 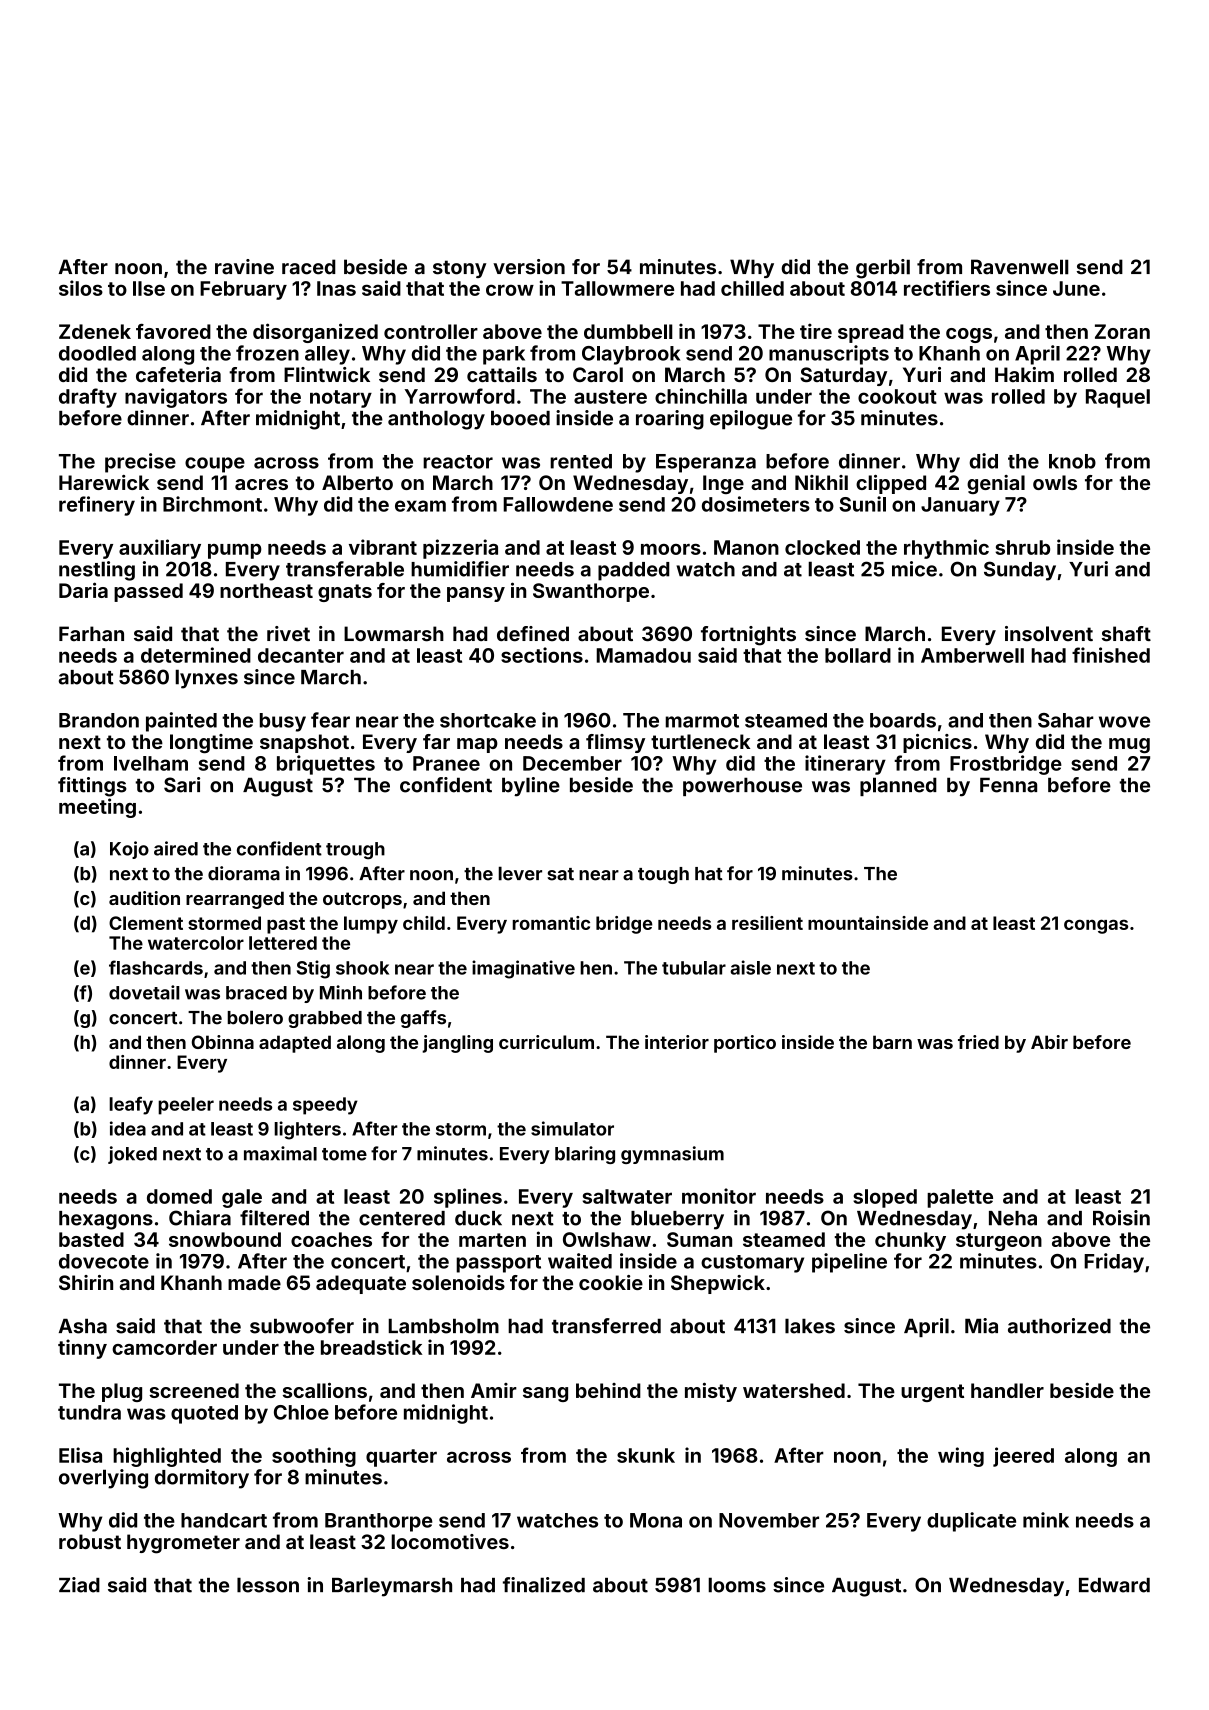 I want to click on aisle, so click(x=750, y=967).
